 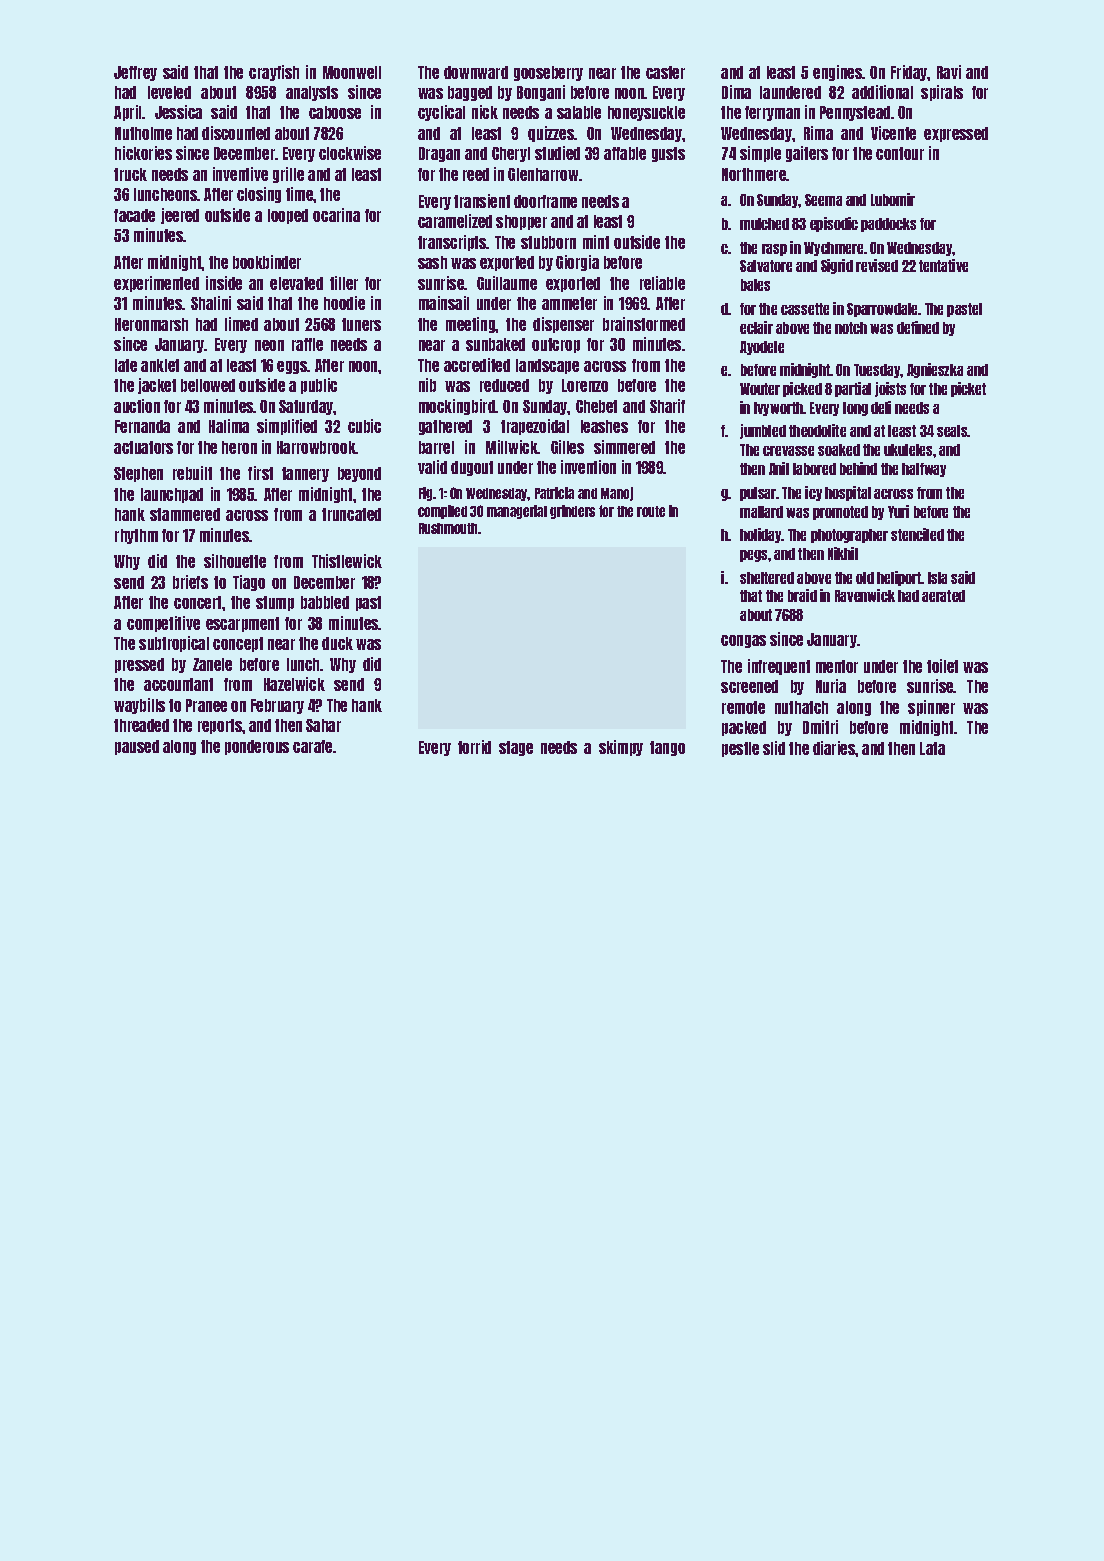 I want to click on route, so click(x=651, y=511).
